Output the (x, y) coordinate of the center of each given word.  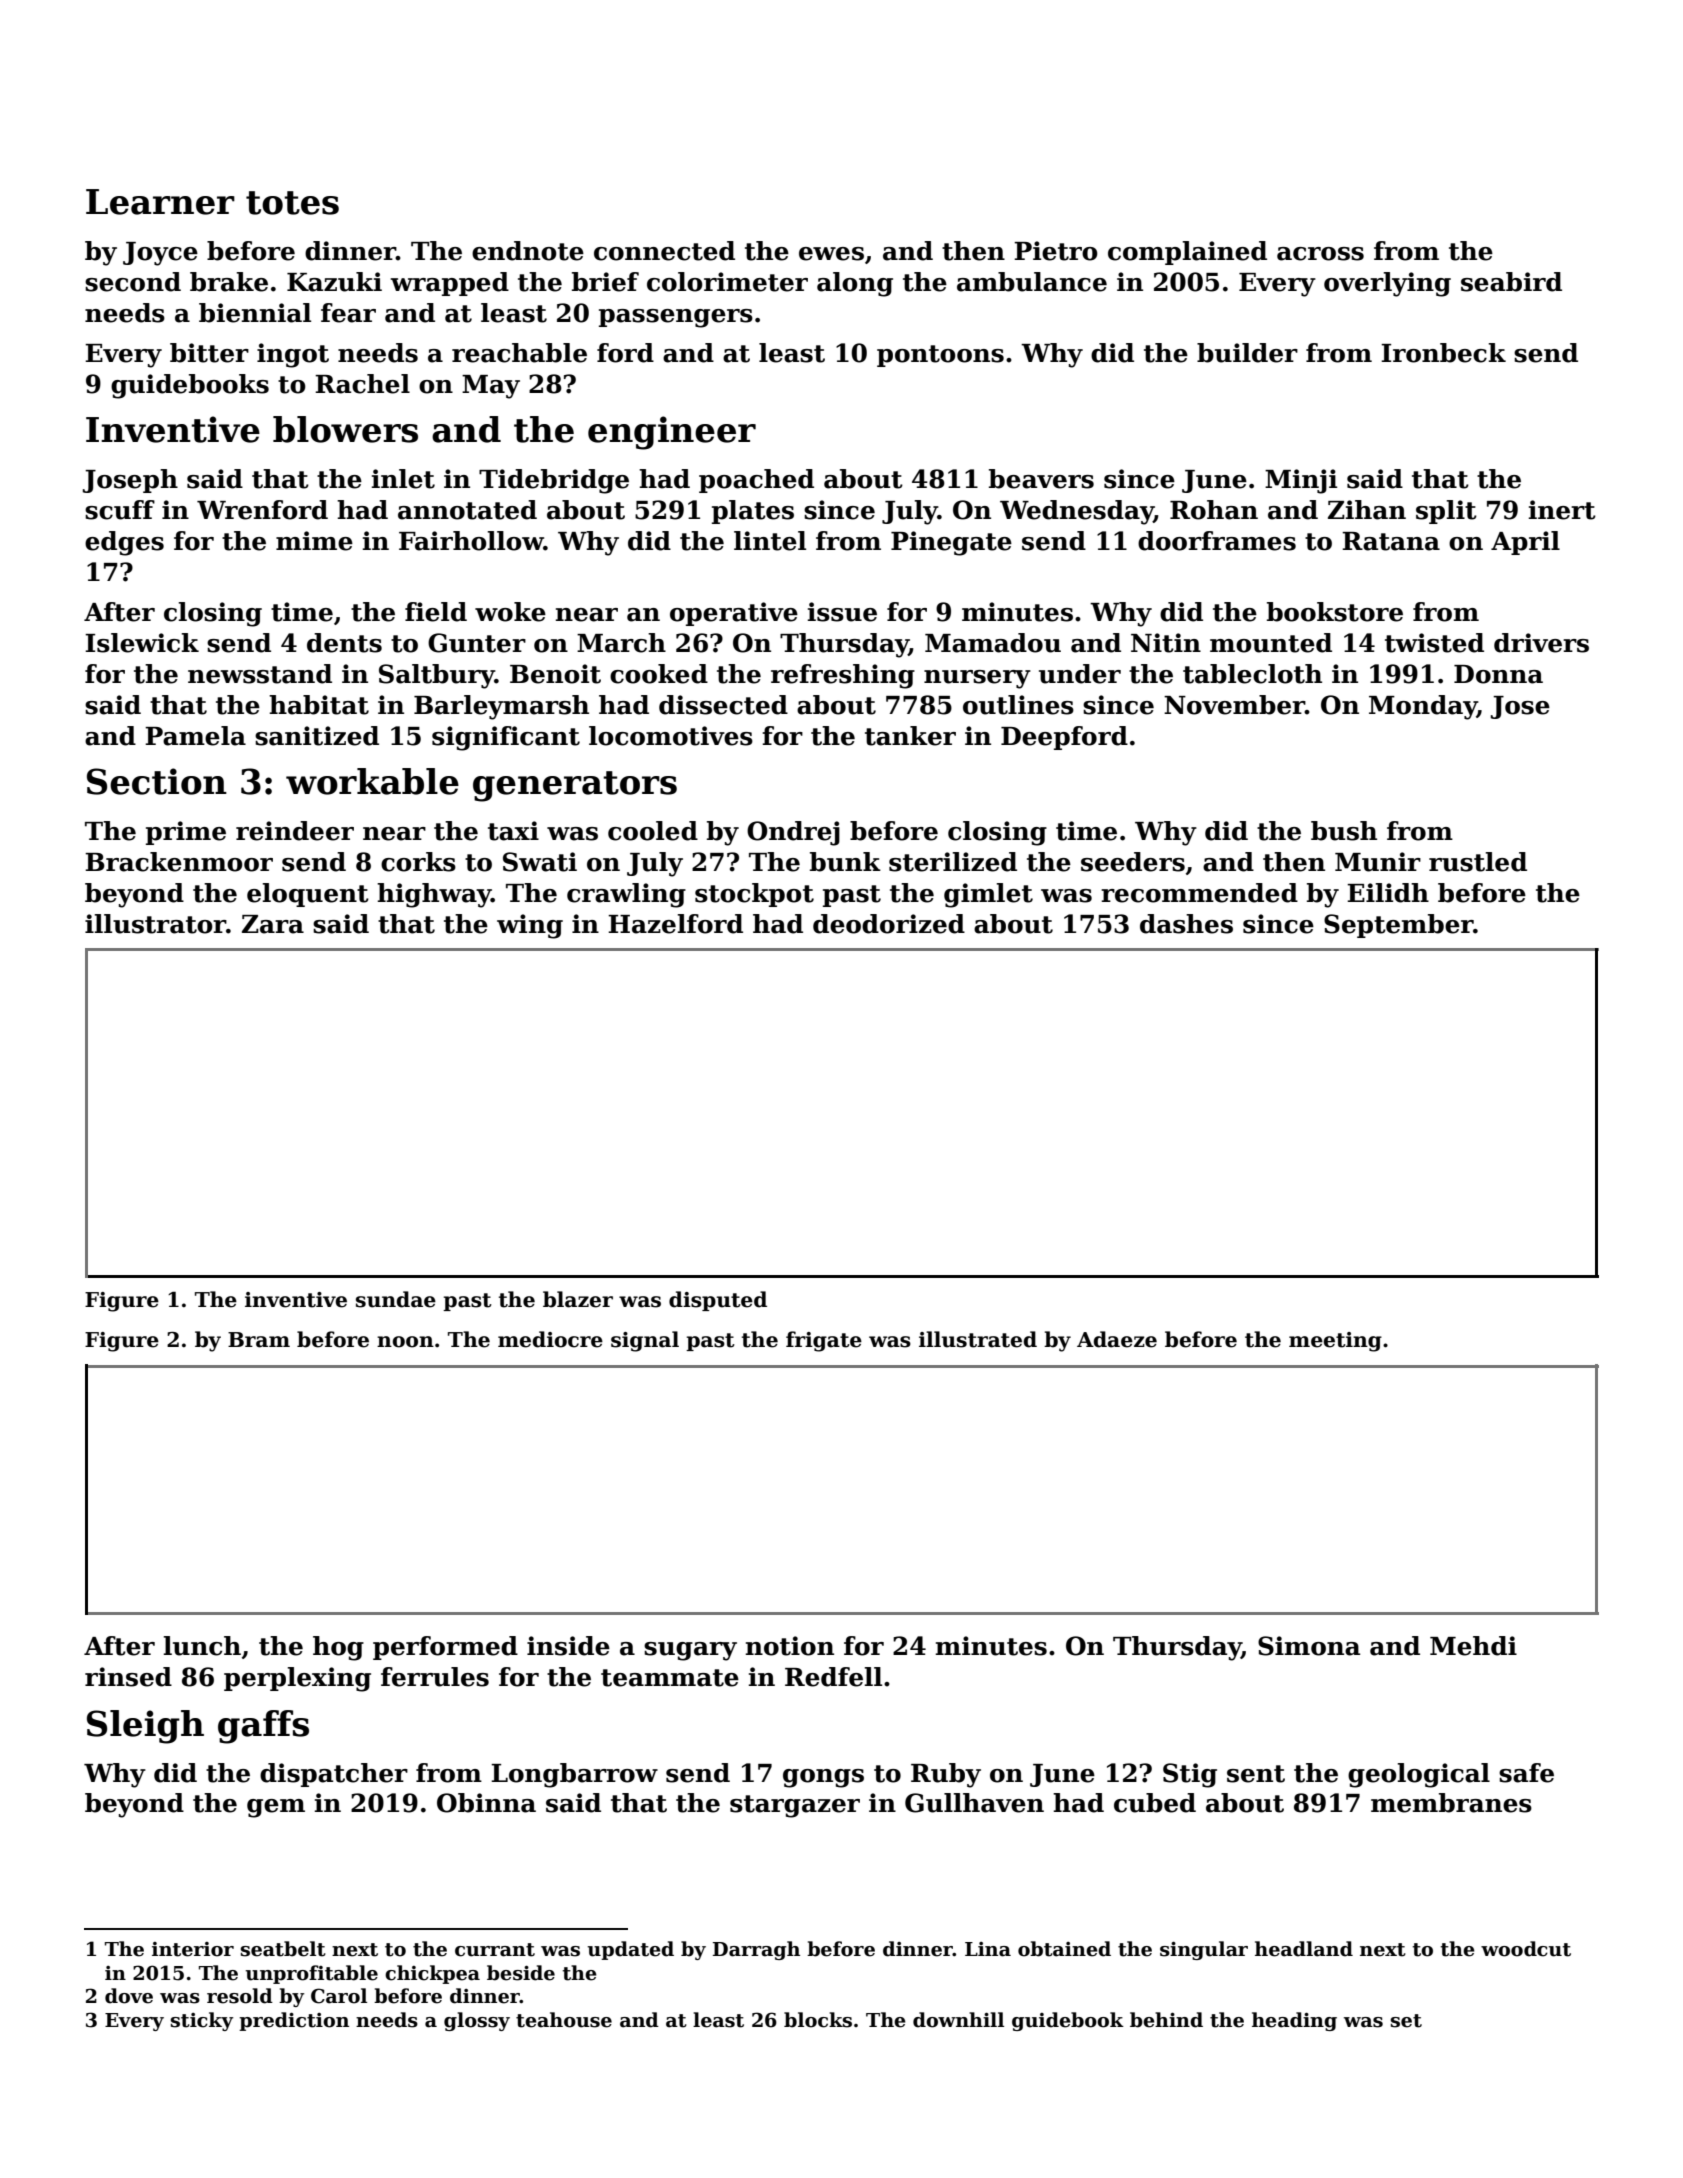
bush (1344, 831)
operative (734, 614)
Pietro (1056, 251)
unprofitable (311, 1974)
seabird (1511, 282)
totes (292, 203)
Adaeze (1117, 1339)
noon (405, 1342)
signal (645, 1341)
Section (157, 781)
